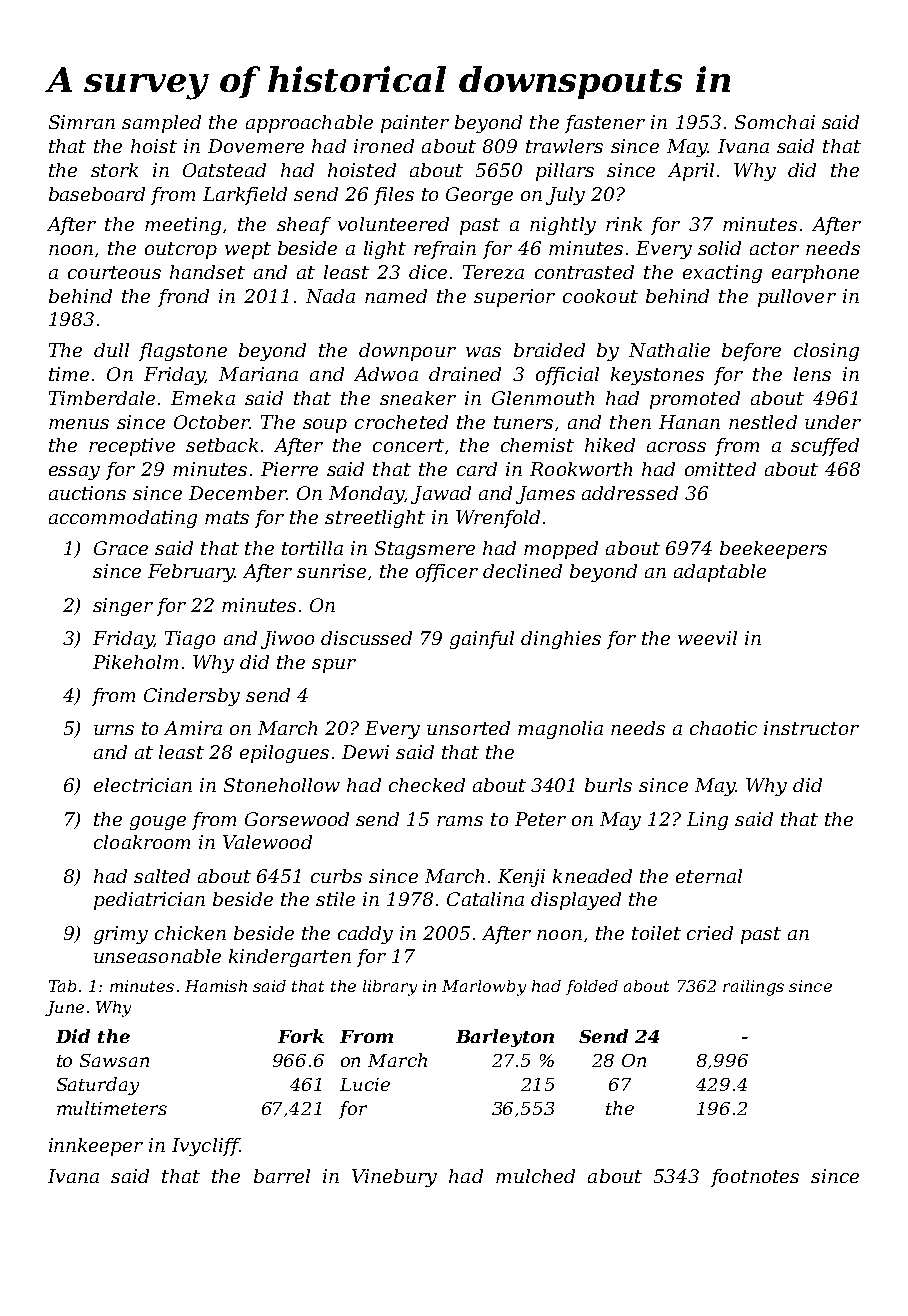  I want to click on Simran, so click(82, 122).
